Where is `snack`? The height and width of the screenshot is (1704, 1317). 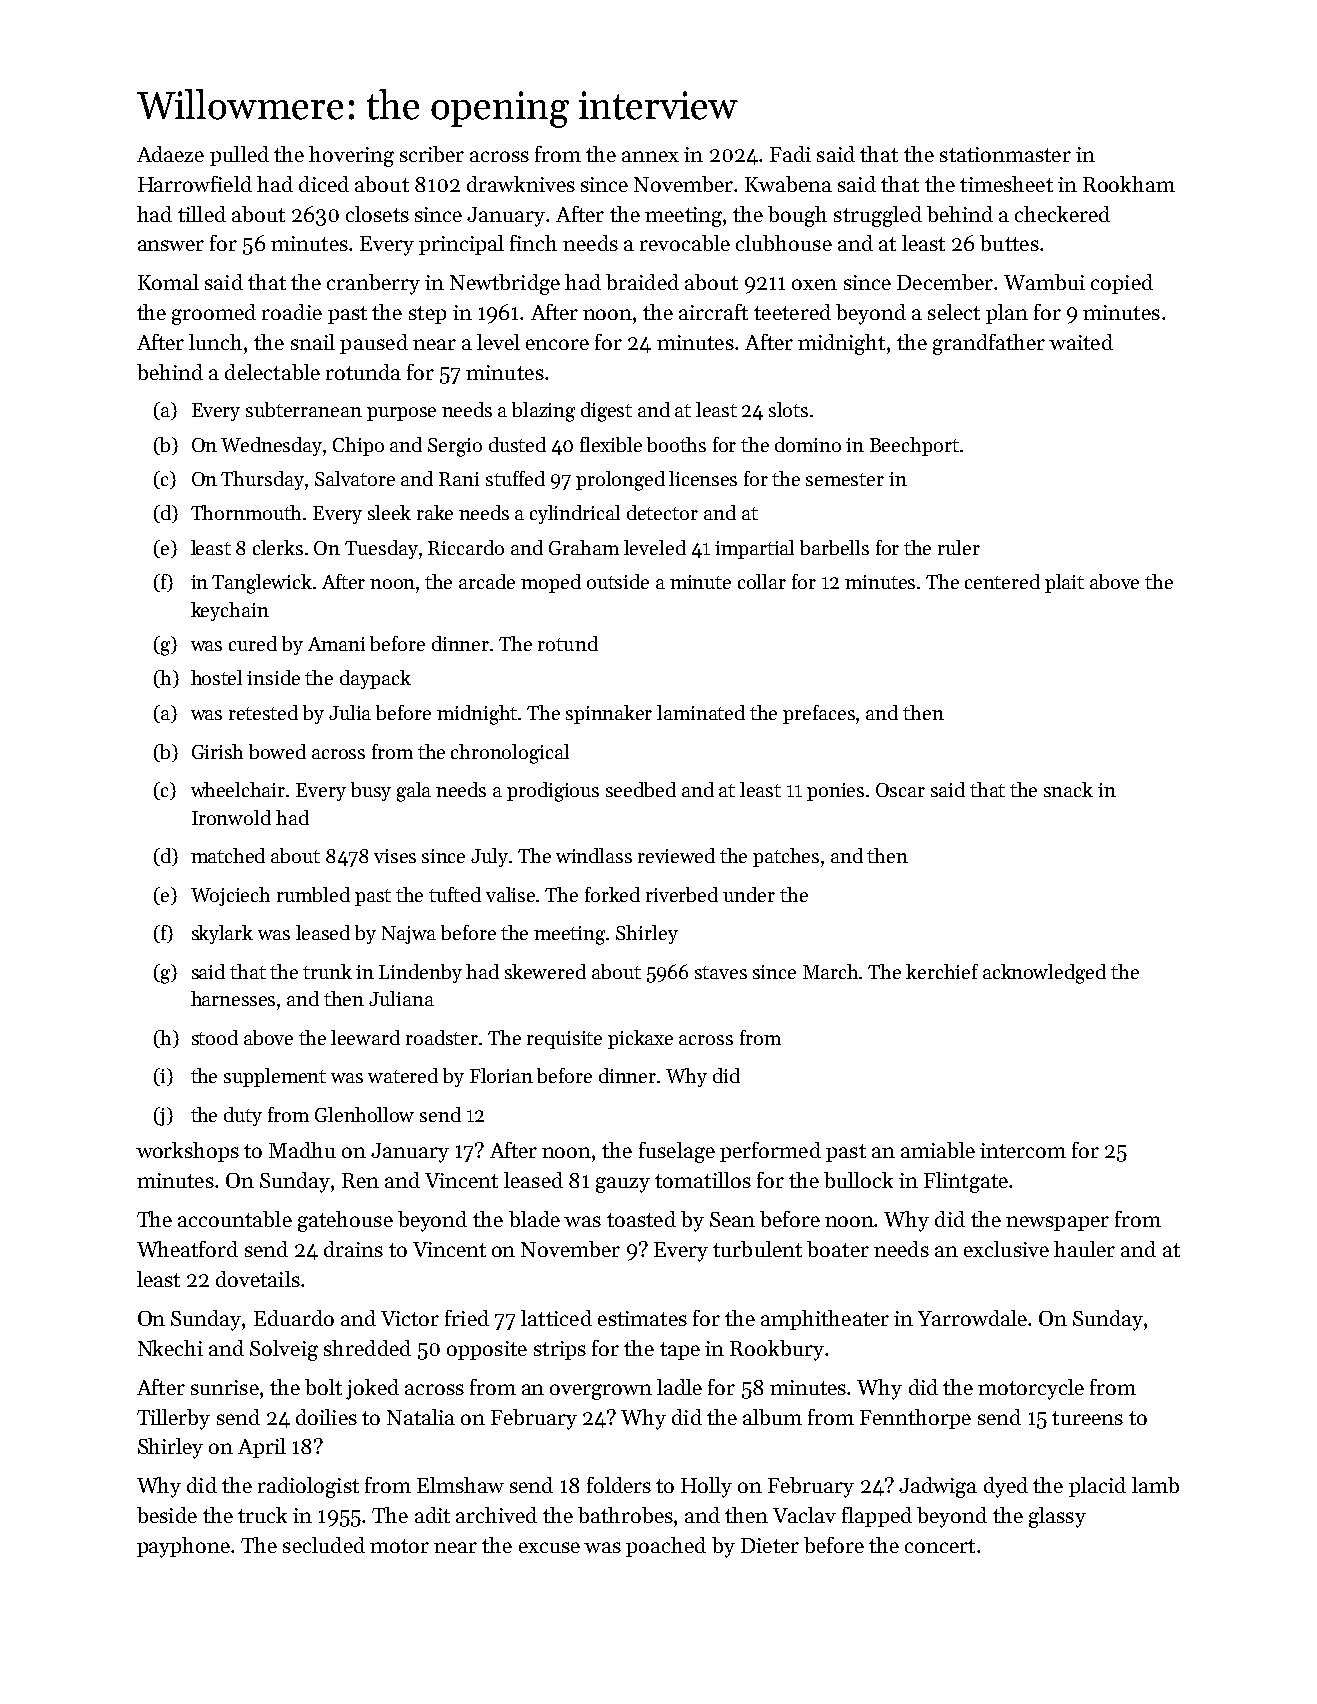 snack is located at coordinates (1068, 789).
